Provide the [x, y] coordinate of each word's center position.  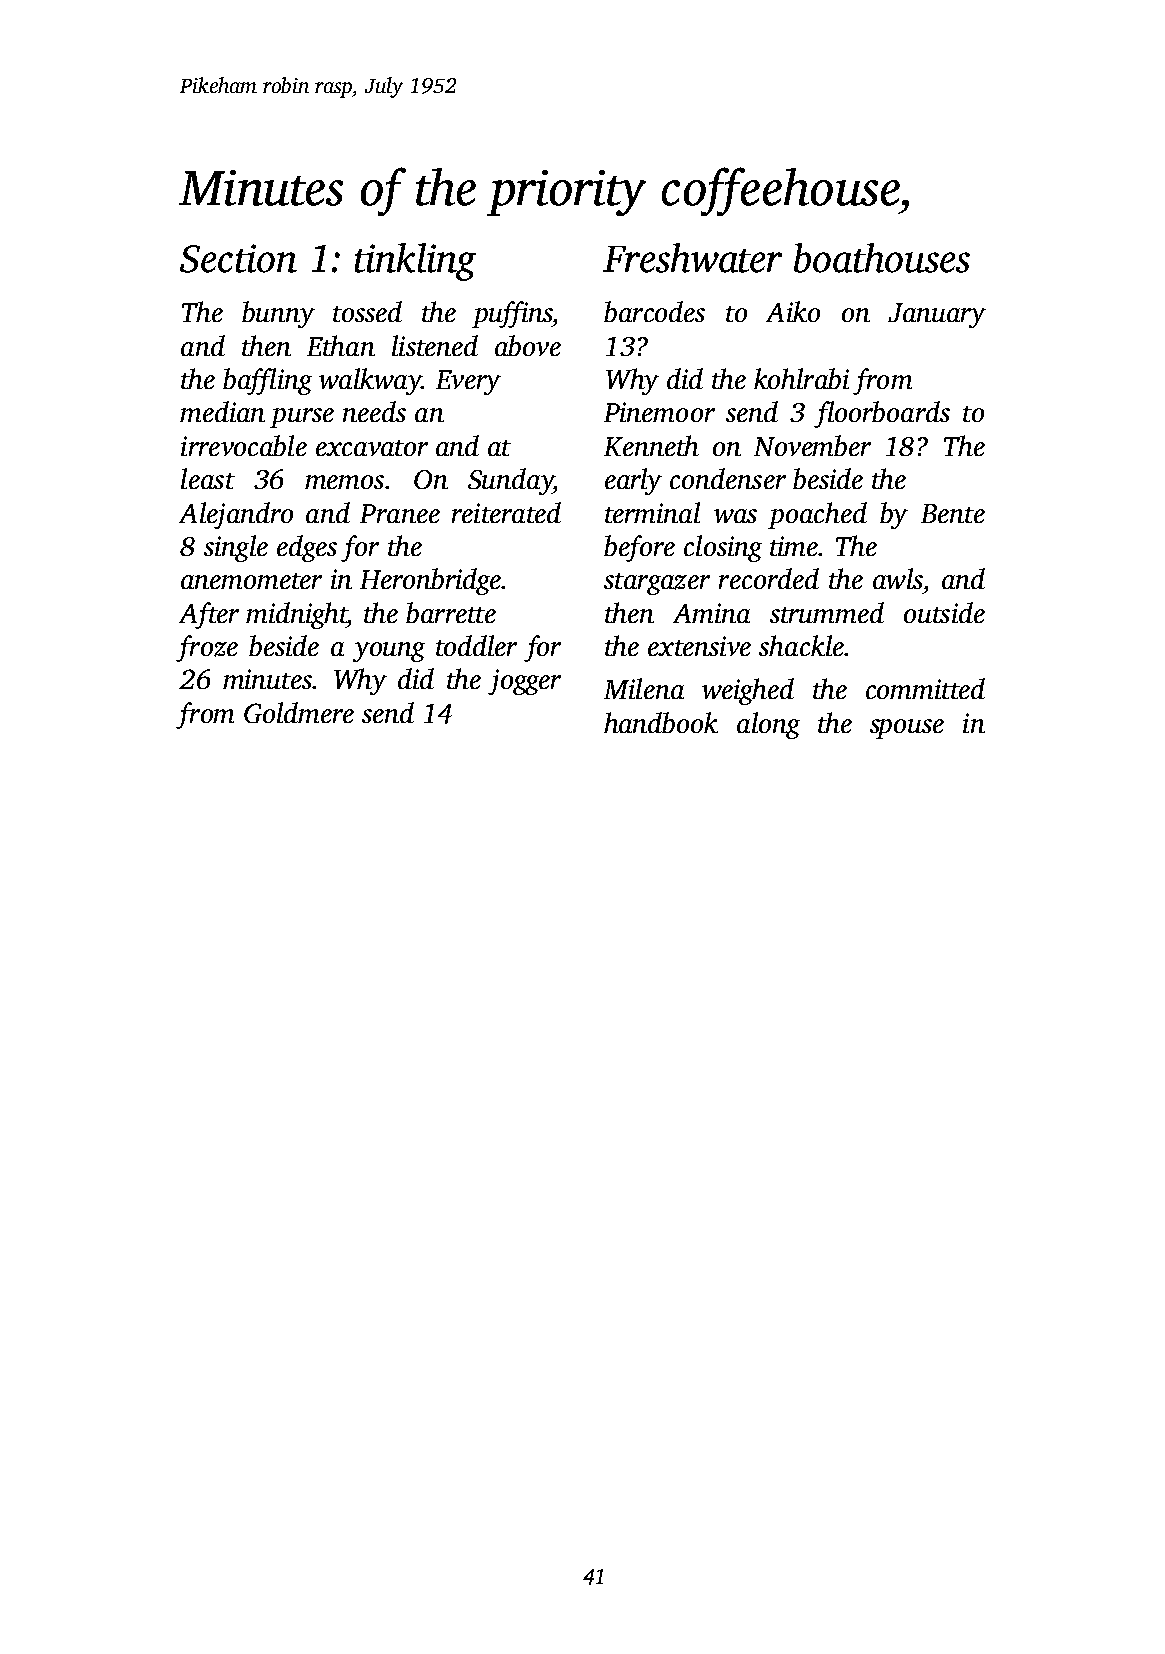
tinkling [415, 262]
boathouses [882, 258]
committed [925, 688]
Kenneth [651, 445]
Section [238, 258]
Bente [953, 513]
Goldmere [299, 712]
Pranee [400, 513]
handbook [661, 722]
